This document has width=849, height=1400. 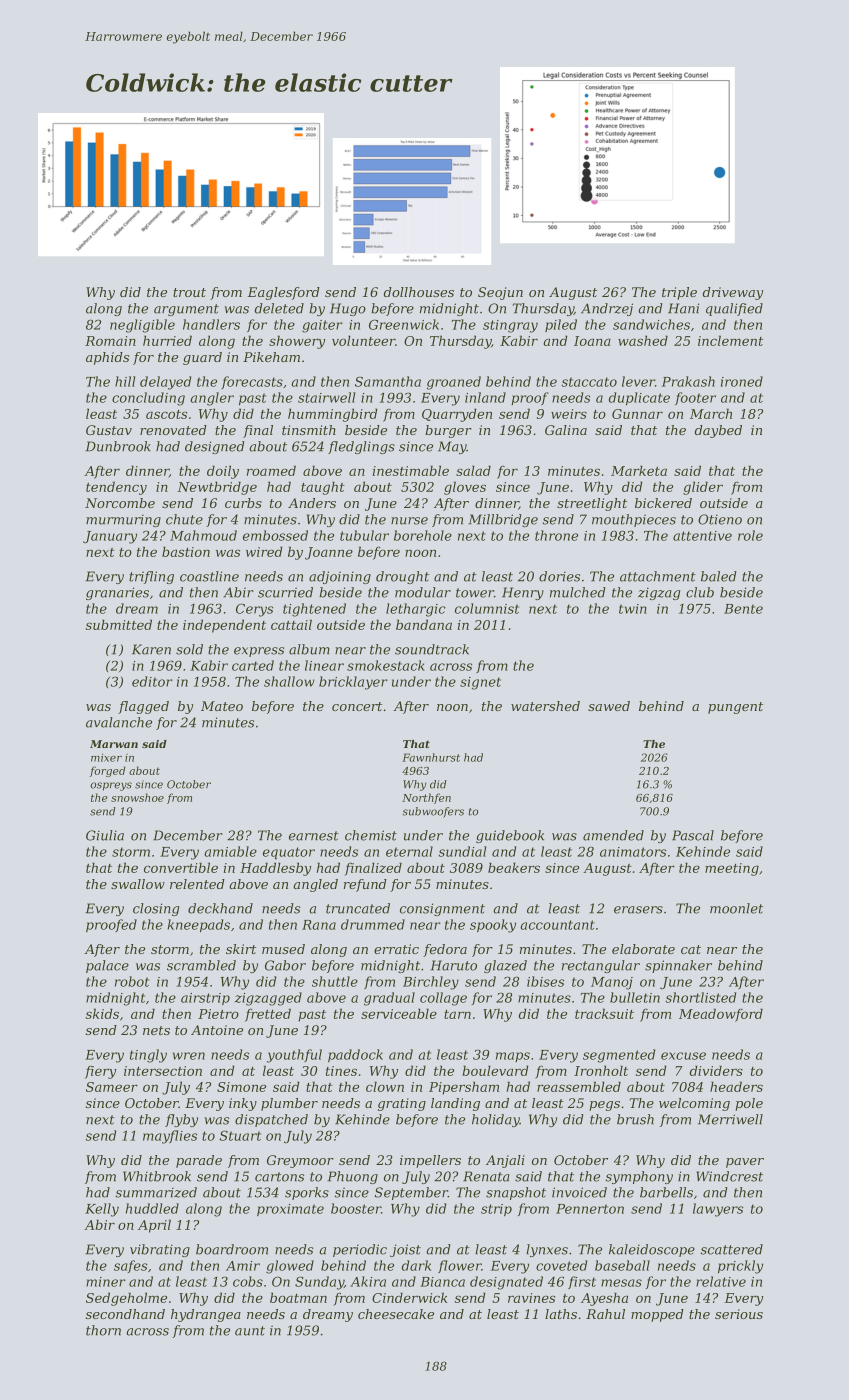 I want to click on dollhouses, so click(x=419, y=292).
